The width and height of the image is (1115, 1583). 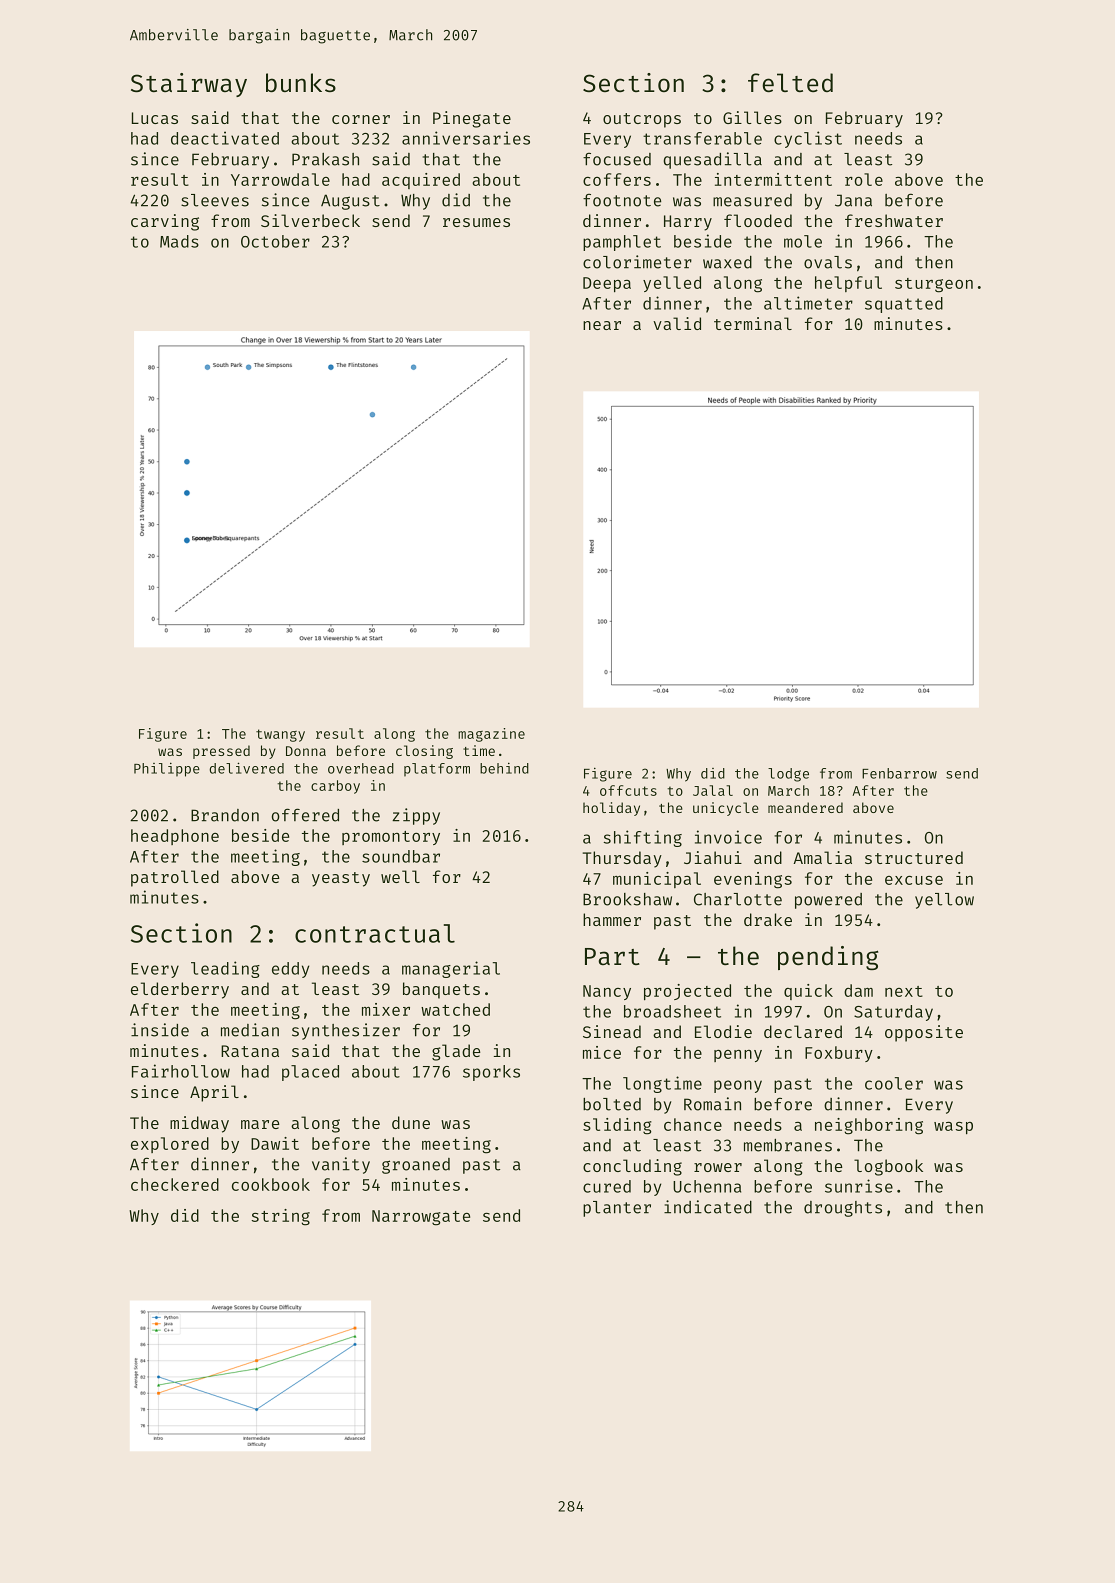 What do you see at coordinates (602, 325) in the image?
I see `near` at bounding box center [602, 325].
